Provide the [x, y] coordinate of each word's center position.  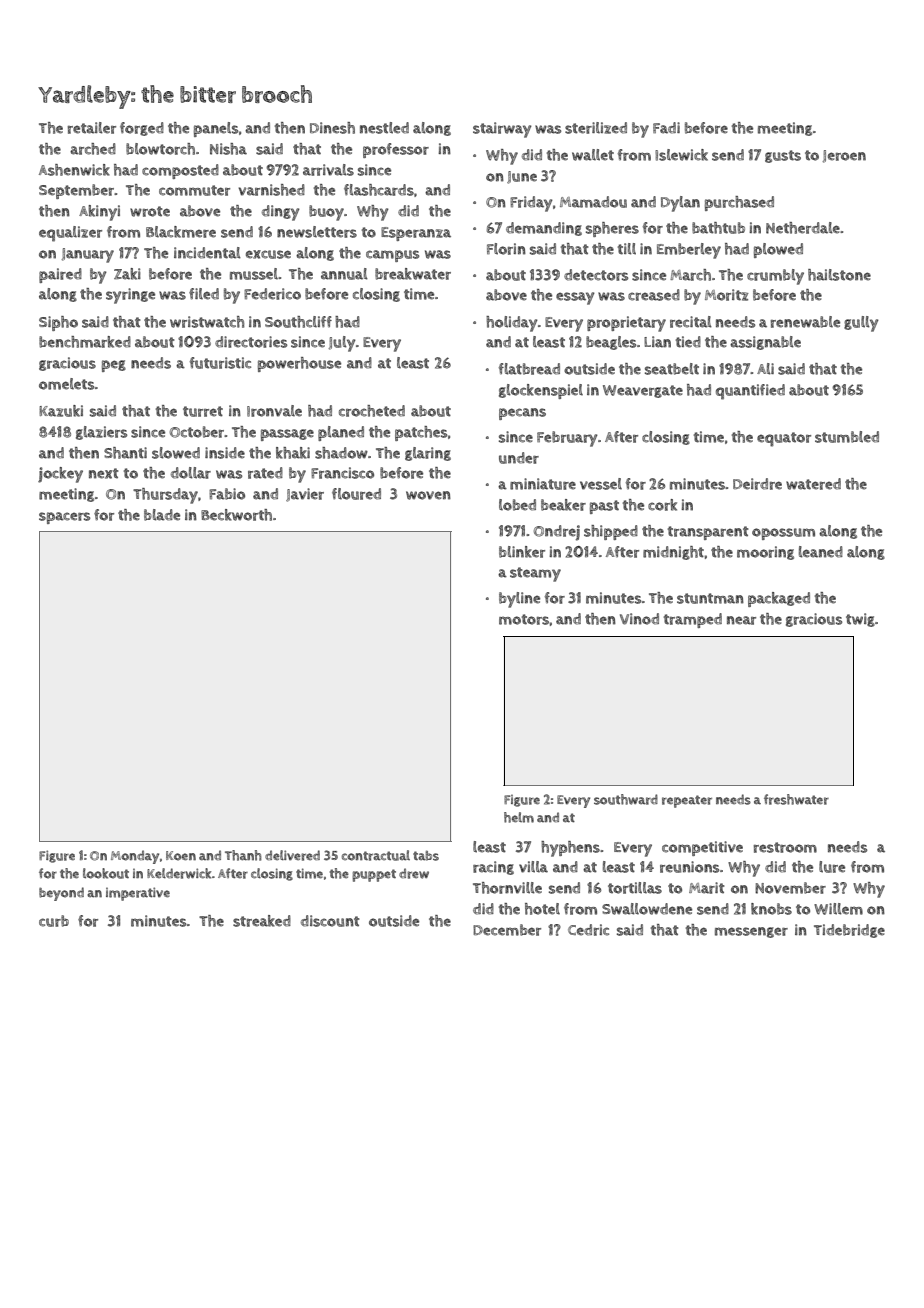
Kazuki [61, 411]
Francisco [342, 473]
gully [861, 324]
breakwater [413, 274]
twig [860, 620]
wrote [150, 211]
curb [54, 921]
